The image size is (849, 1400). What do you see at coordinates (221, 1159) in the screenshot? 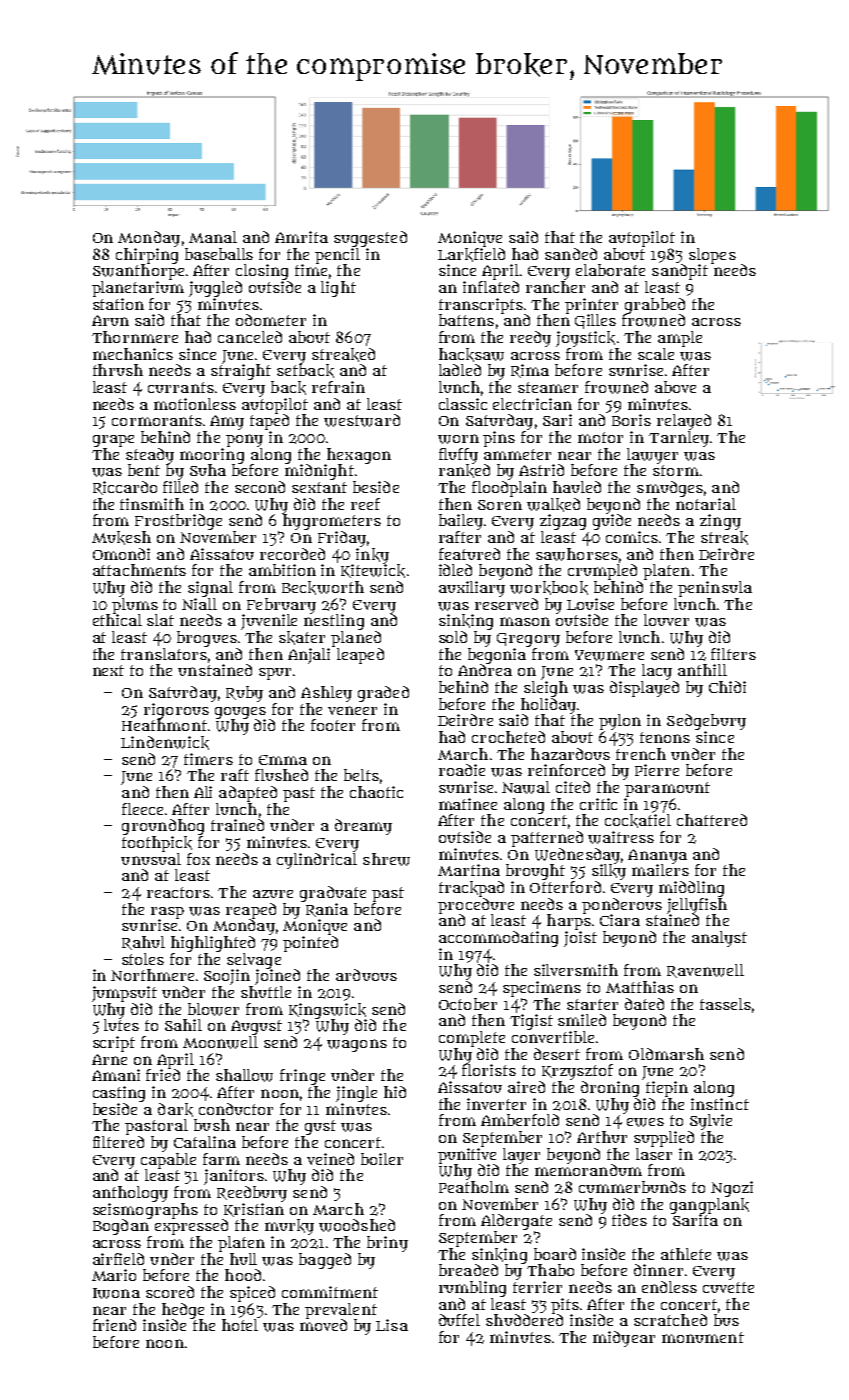
I see `farm` at bounding box center [221, 1159].
